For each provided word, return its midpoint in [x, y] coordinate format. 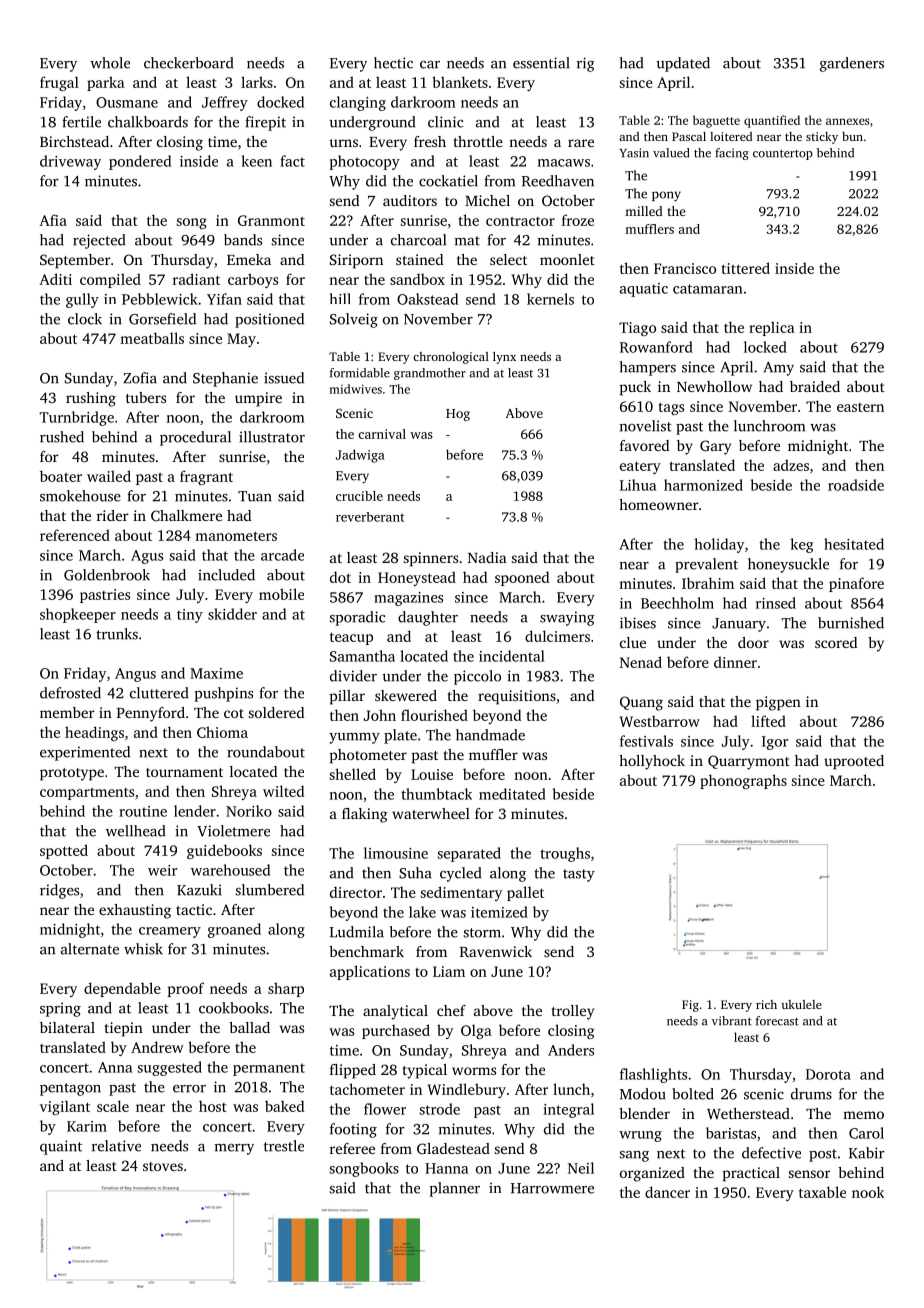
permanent [269, 1069]
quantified [772, 121]
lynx [504, 358]
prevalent [706, 565]
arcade [282, 555]
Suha [415, 873]
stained [419, 259]
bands [243, 240]
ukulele [801, 1004]
